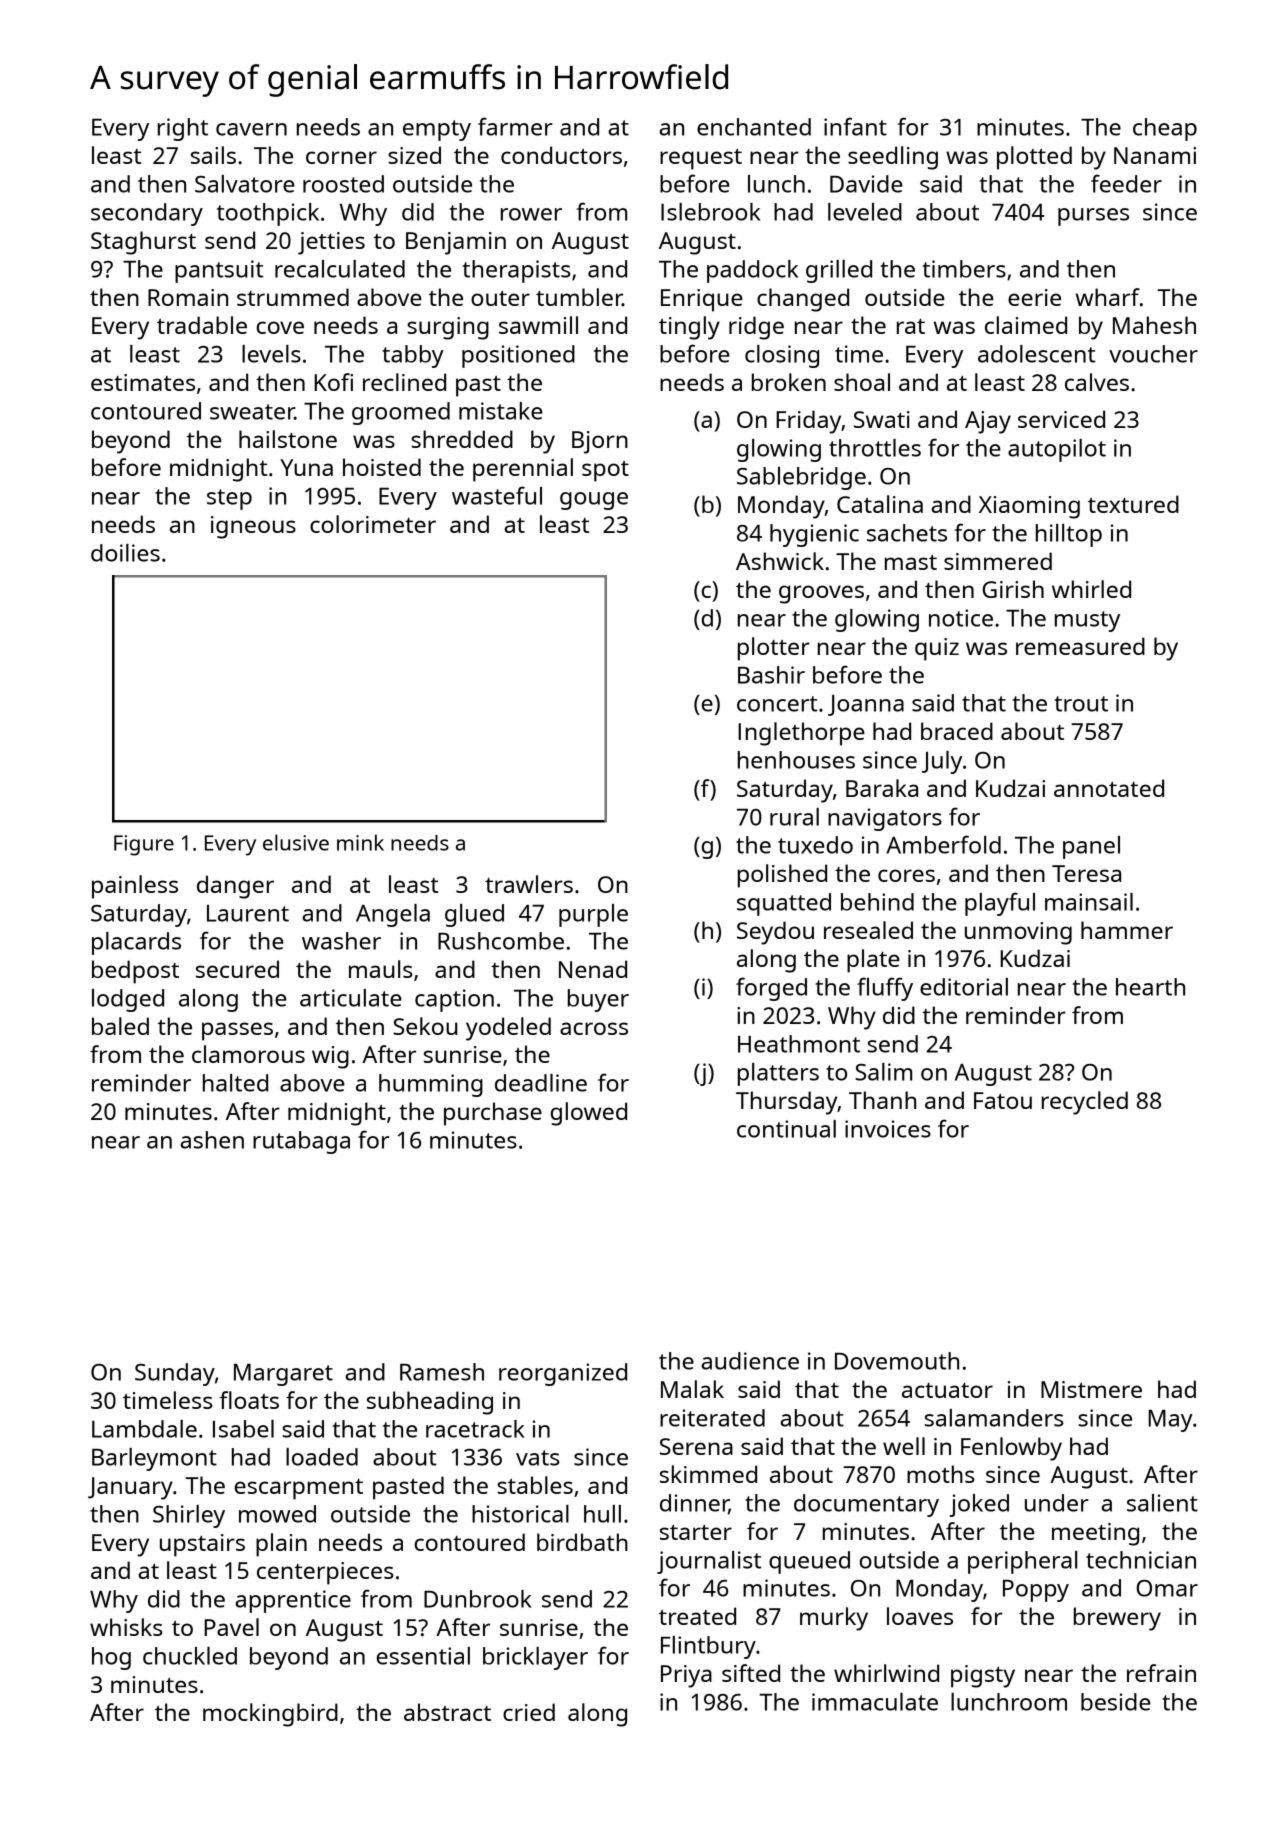 Image resolution: width=1288 pixels, height=1822 pixels. What do you see at coordinates (143, 382) in the screenshot?
I see `estimates` at bounding box center [143, 382].
